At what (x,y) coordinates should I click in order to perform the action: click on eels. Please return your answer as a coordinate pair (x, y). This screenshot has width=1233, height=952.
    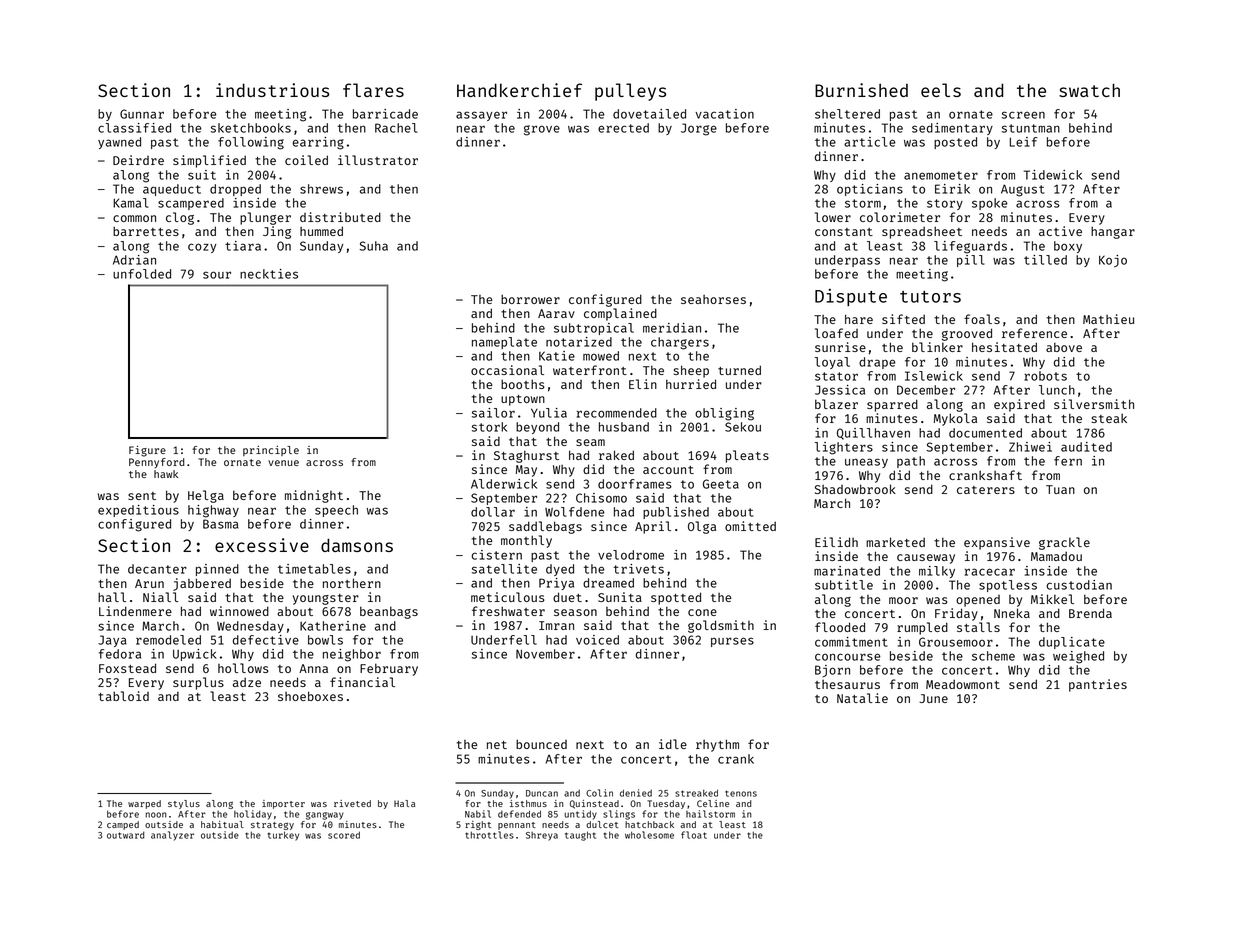
    Looking at the image, I should click on (941, 90).
